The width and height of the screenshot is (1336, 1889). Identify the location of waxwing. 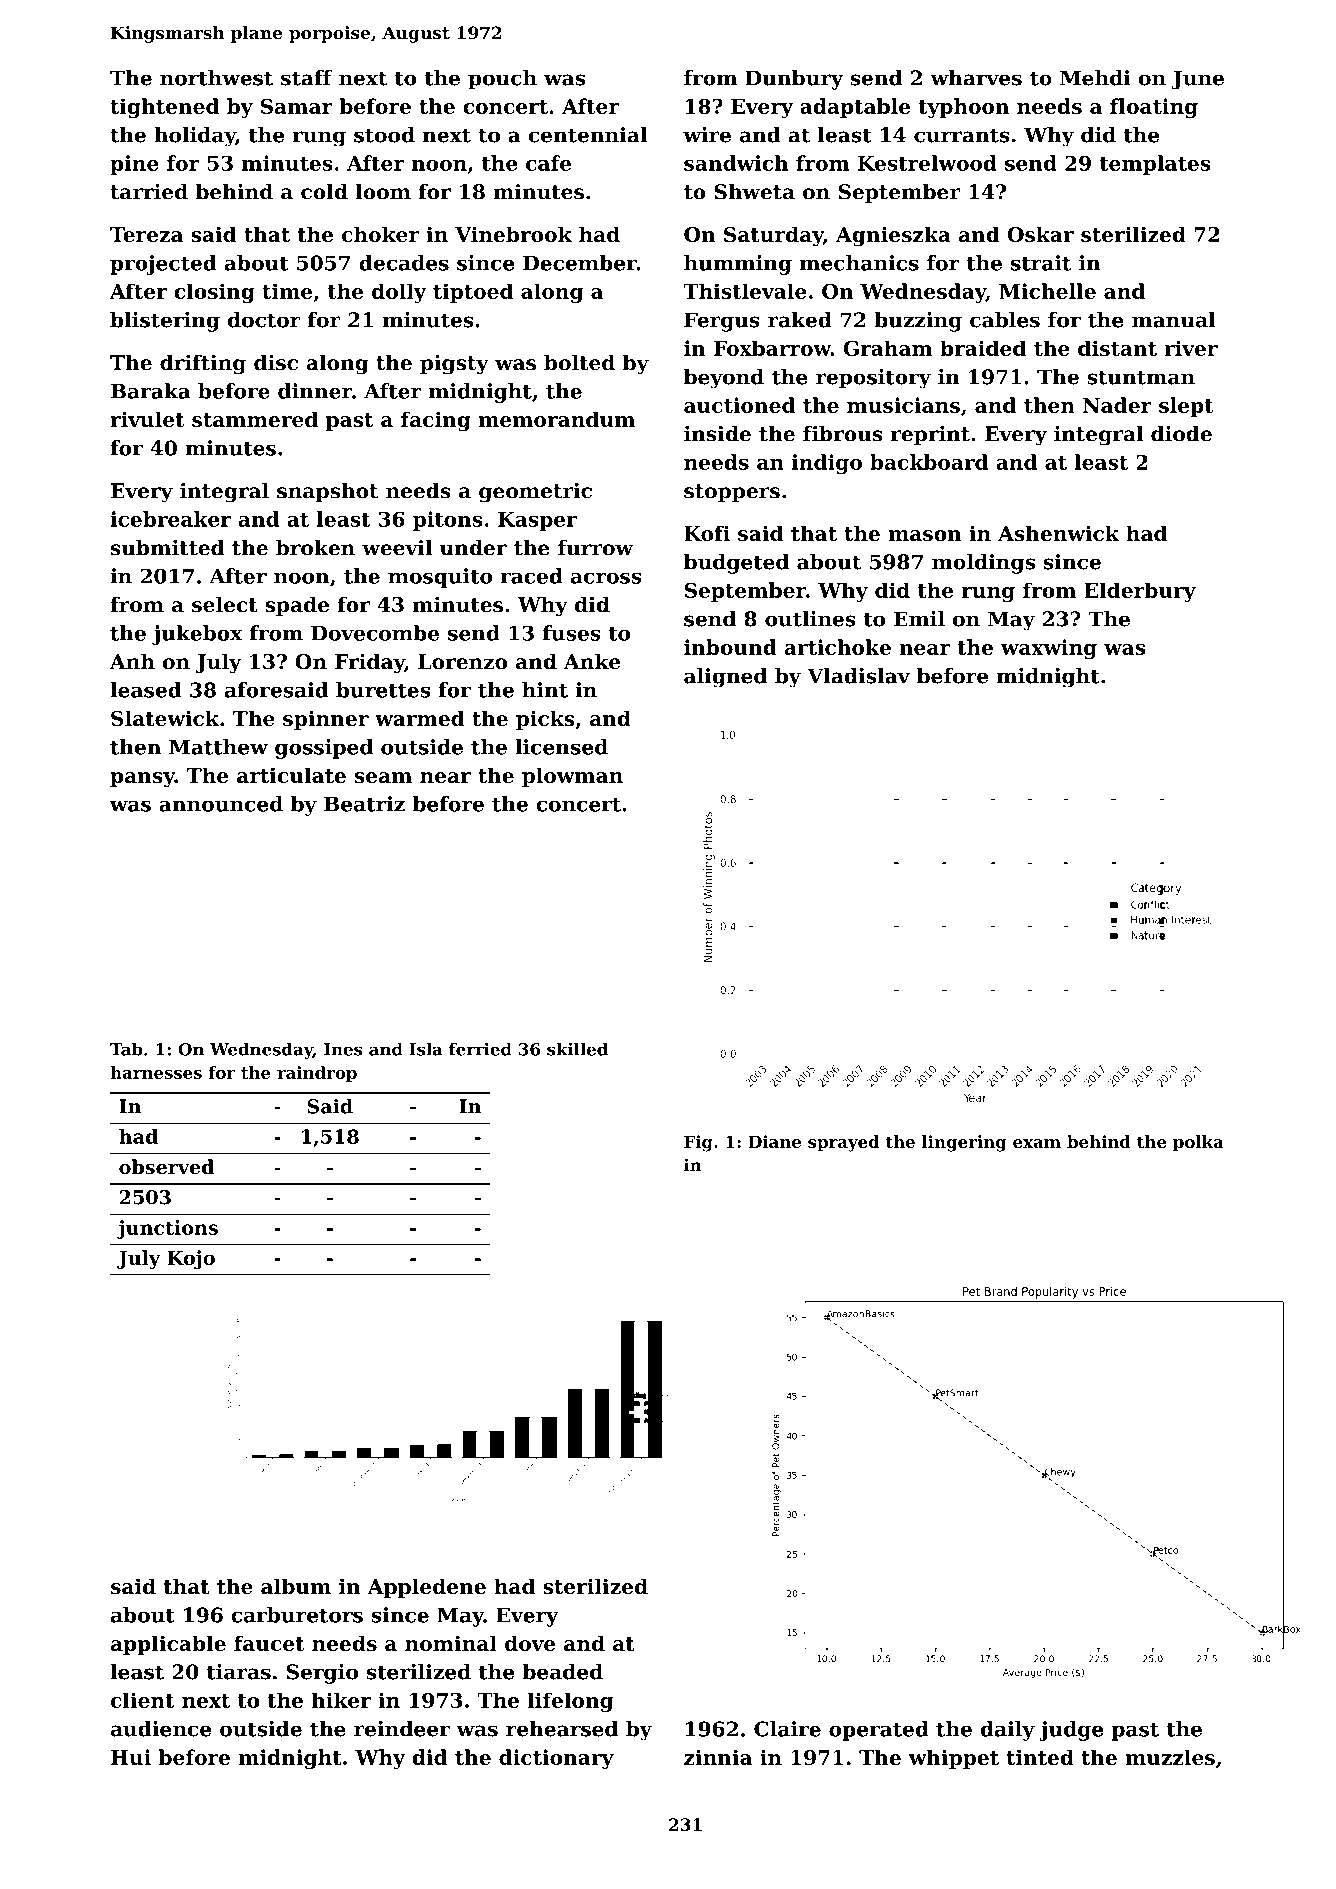
(1049, 649).
